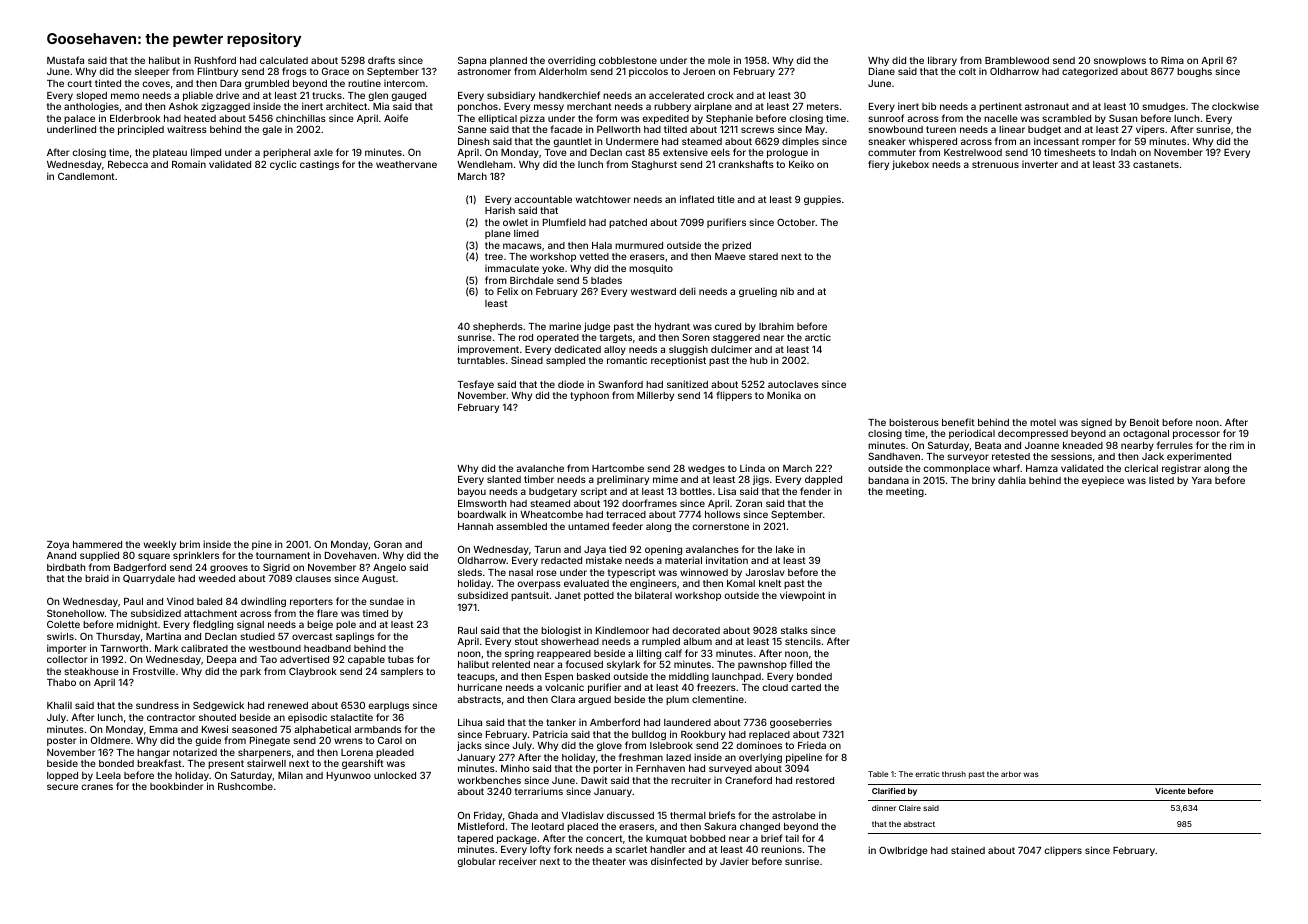  I want to click on Hyunwoo, so click(349, 776).
